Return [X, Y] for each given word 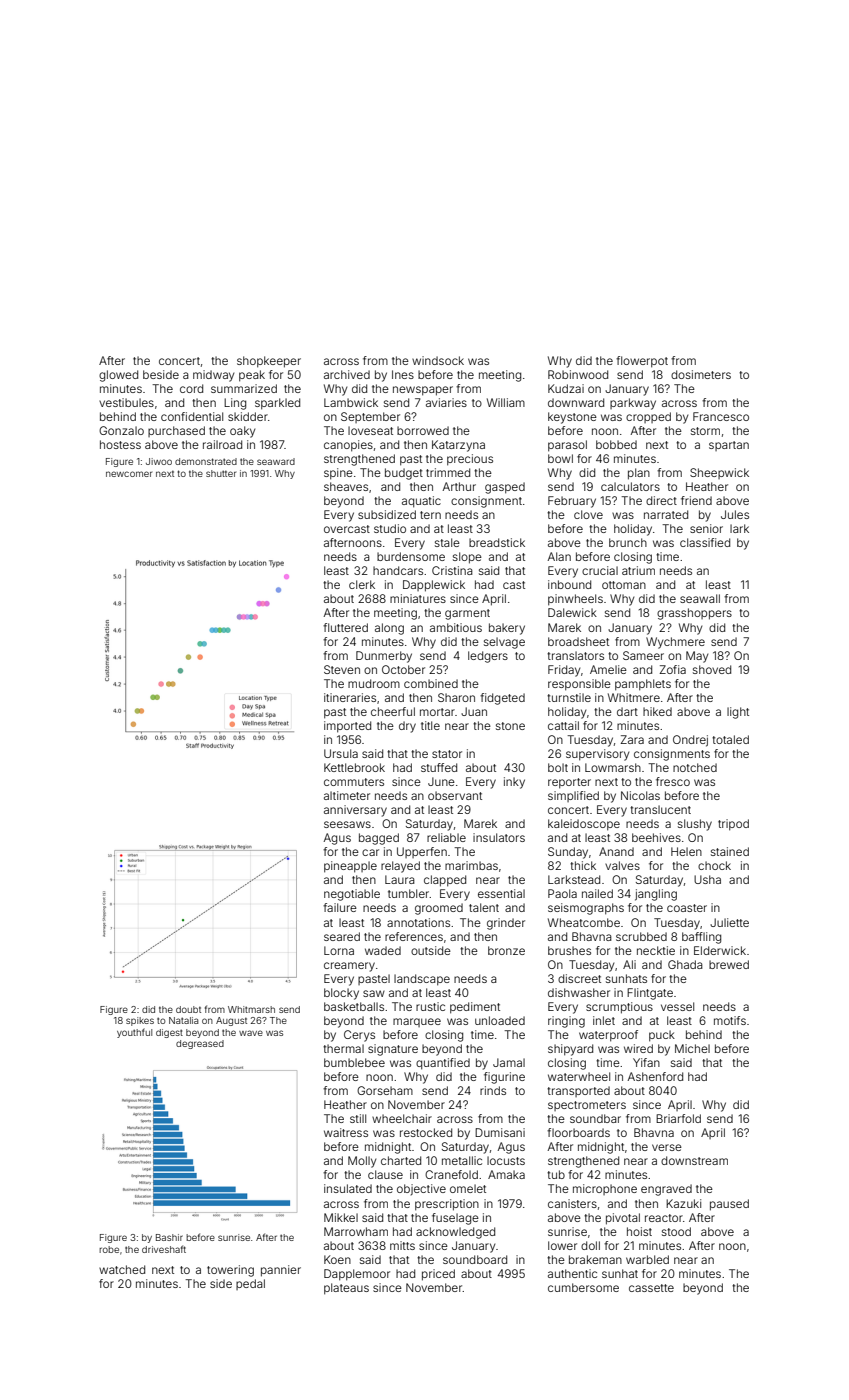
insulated [348, 1188]
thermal [343, 1048]
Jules [735, 514]
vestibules [126, 402]
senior [706, 528]
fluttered [345, 627]
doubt [188, 1009]
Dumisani [500, 1132]
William [506, 402]
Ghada [685, 964]
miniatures [418, 598]
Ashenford [655, 1076]
